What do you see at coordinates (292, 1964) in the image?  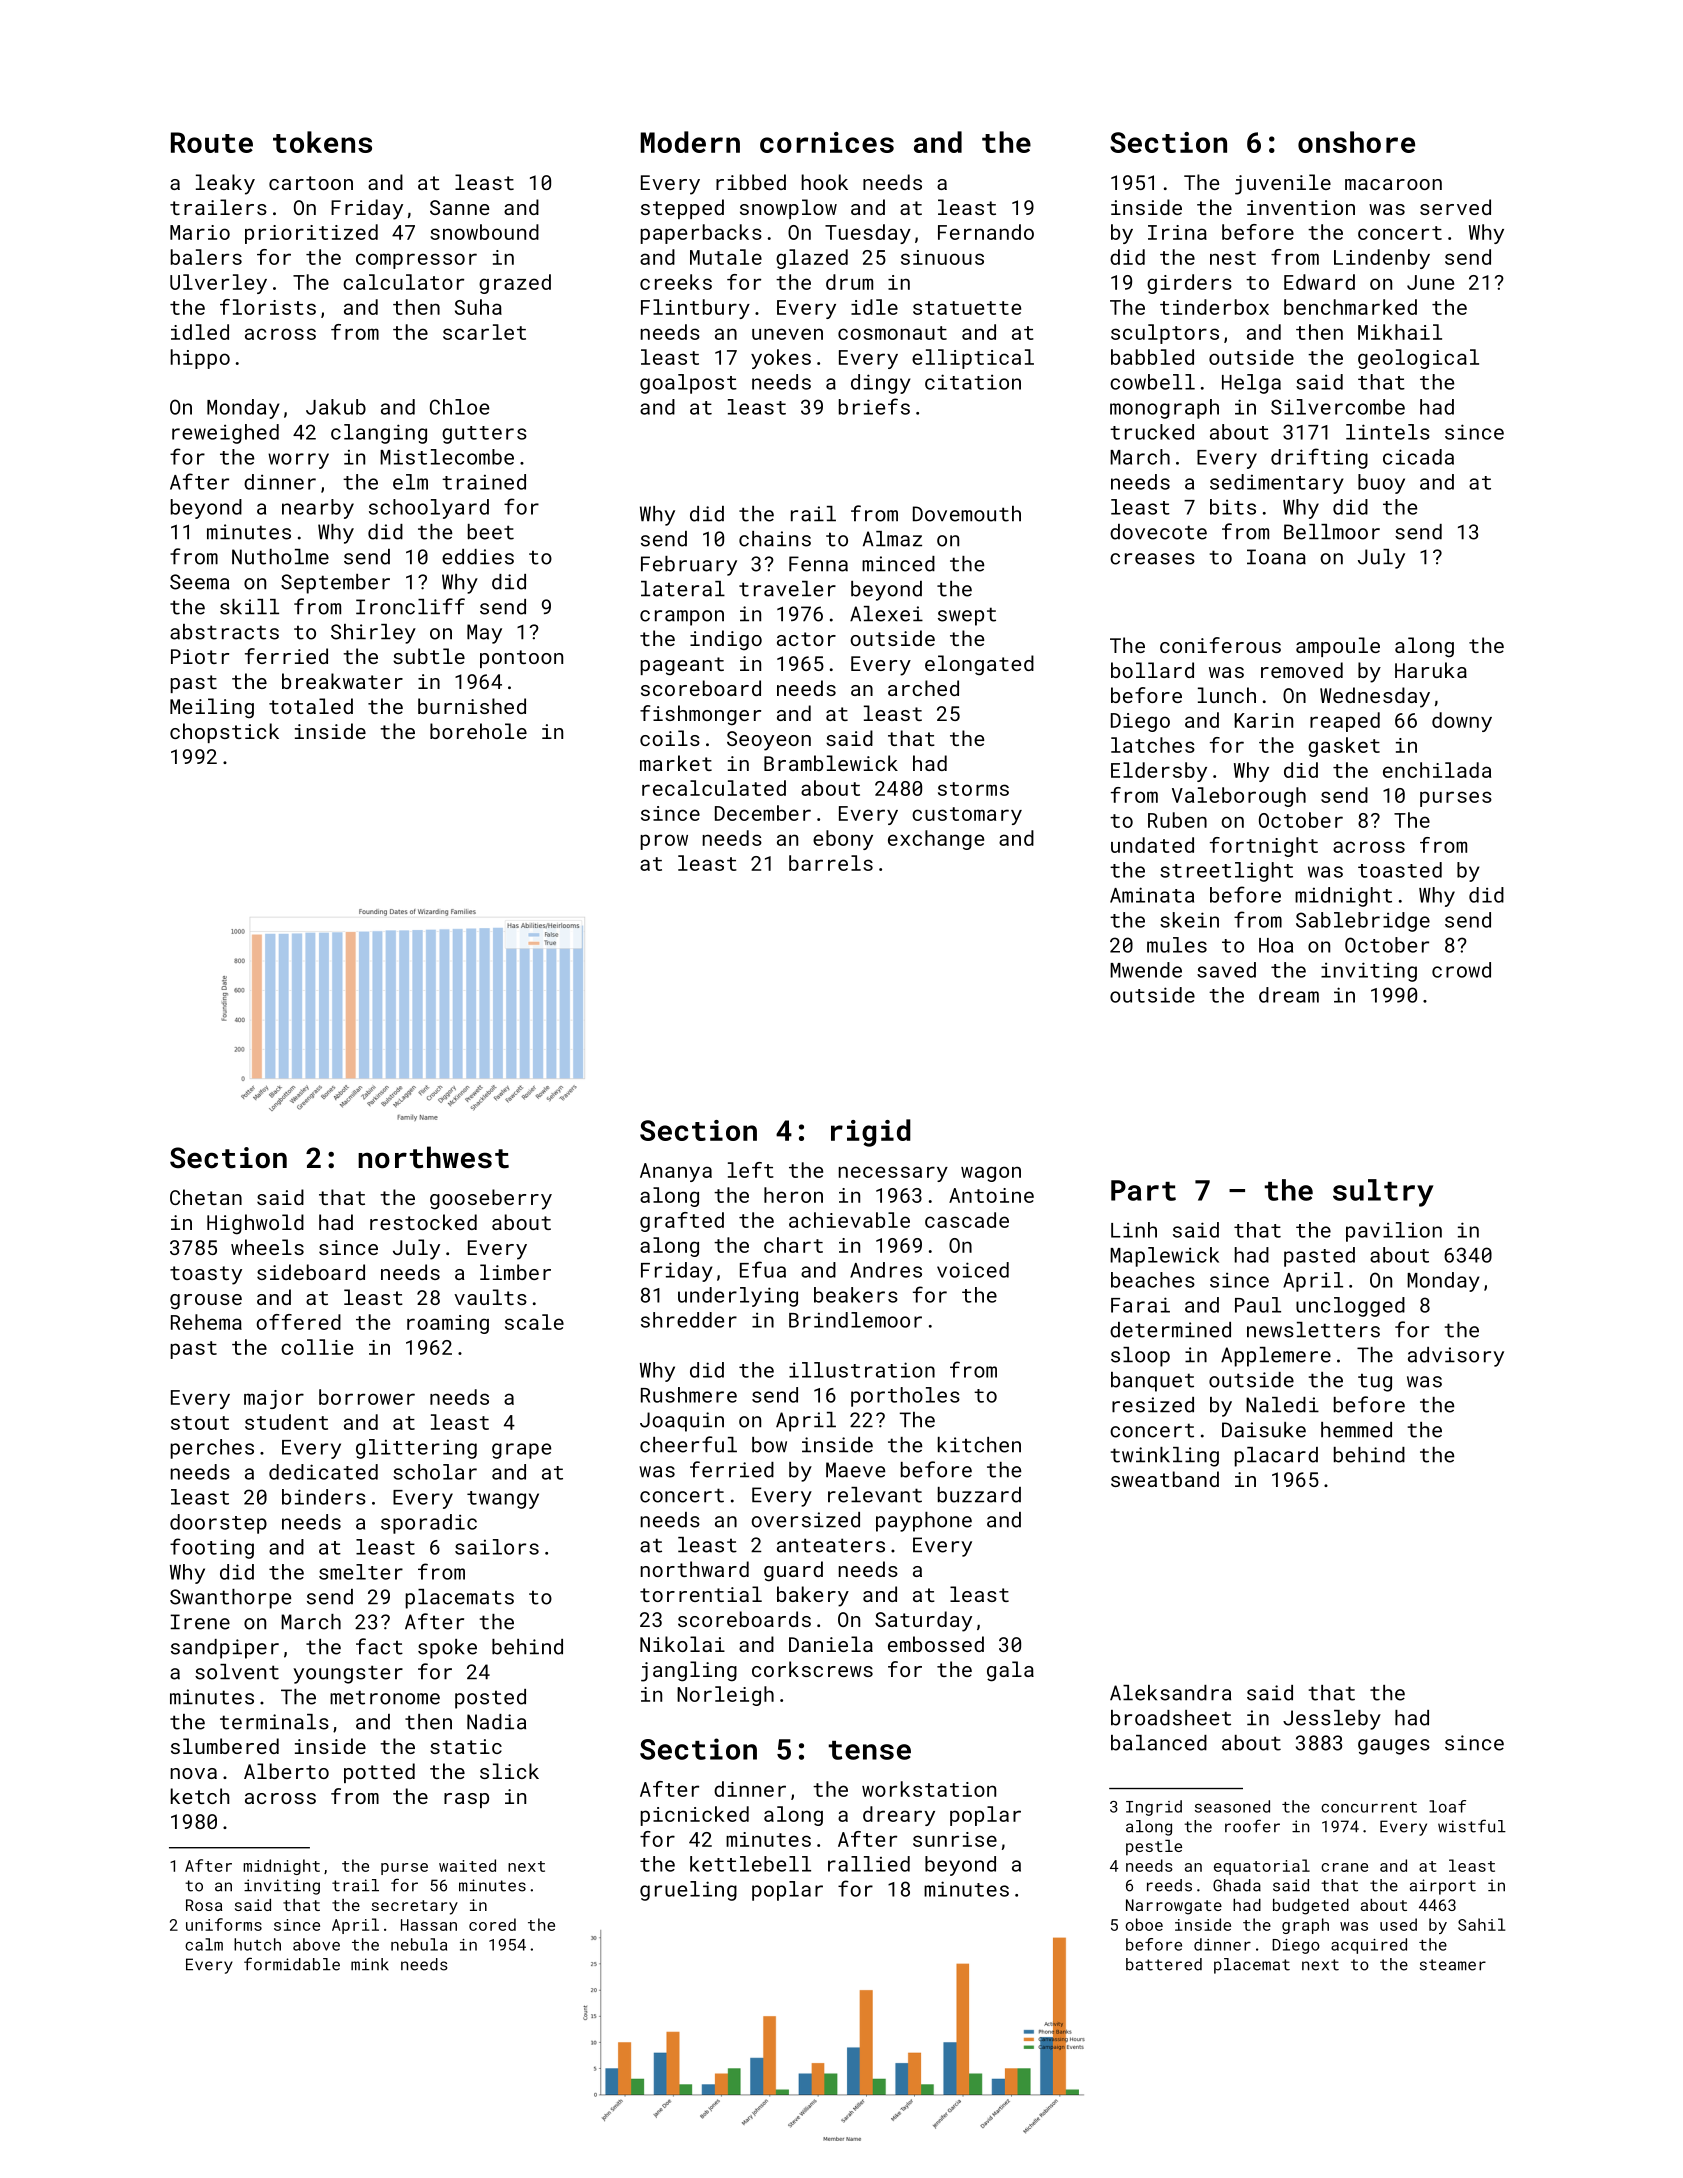 I see `formidable` at bounding box center [292, 1964].
